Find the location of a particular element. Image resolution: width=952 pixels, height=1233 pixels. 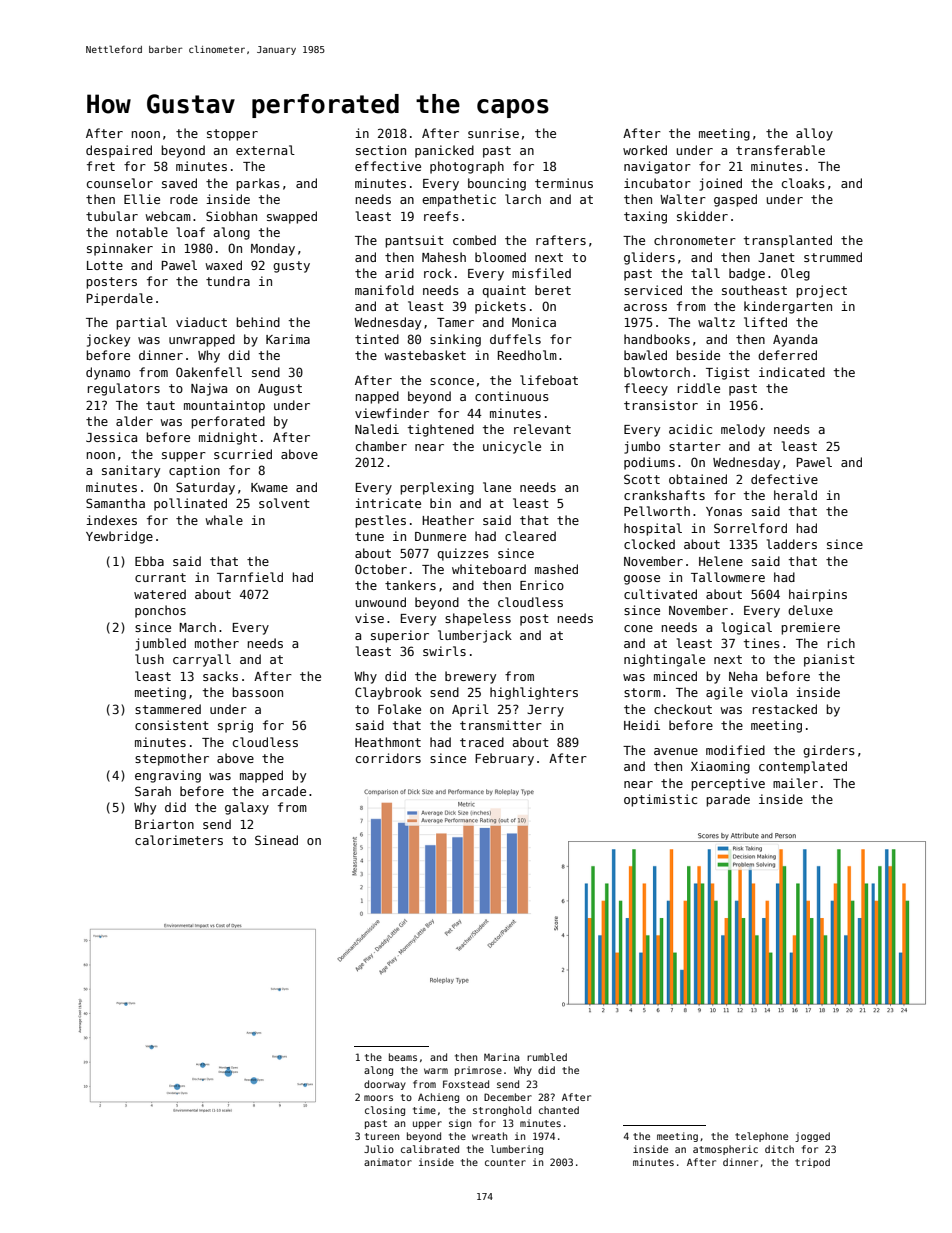

Oakenfell is located at coordinates (209, 372).
